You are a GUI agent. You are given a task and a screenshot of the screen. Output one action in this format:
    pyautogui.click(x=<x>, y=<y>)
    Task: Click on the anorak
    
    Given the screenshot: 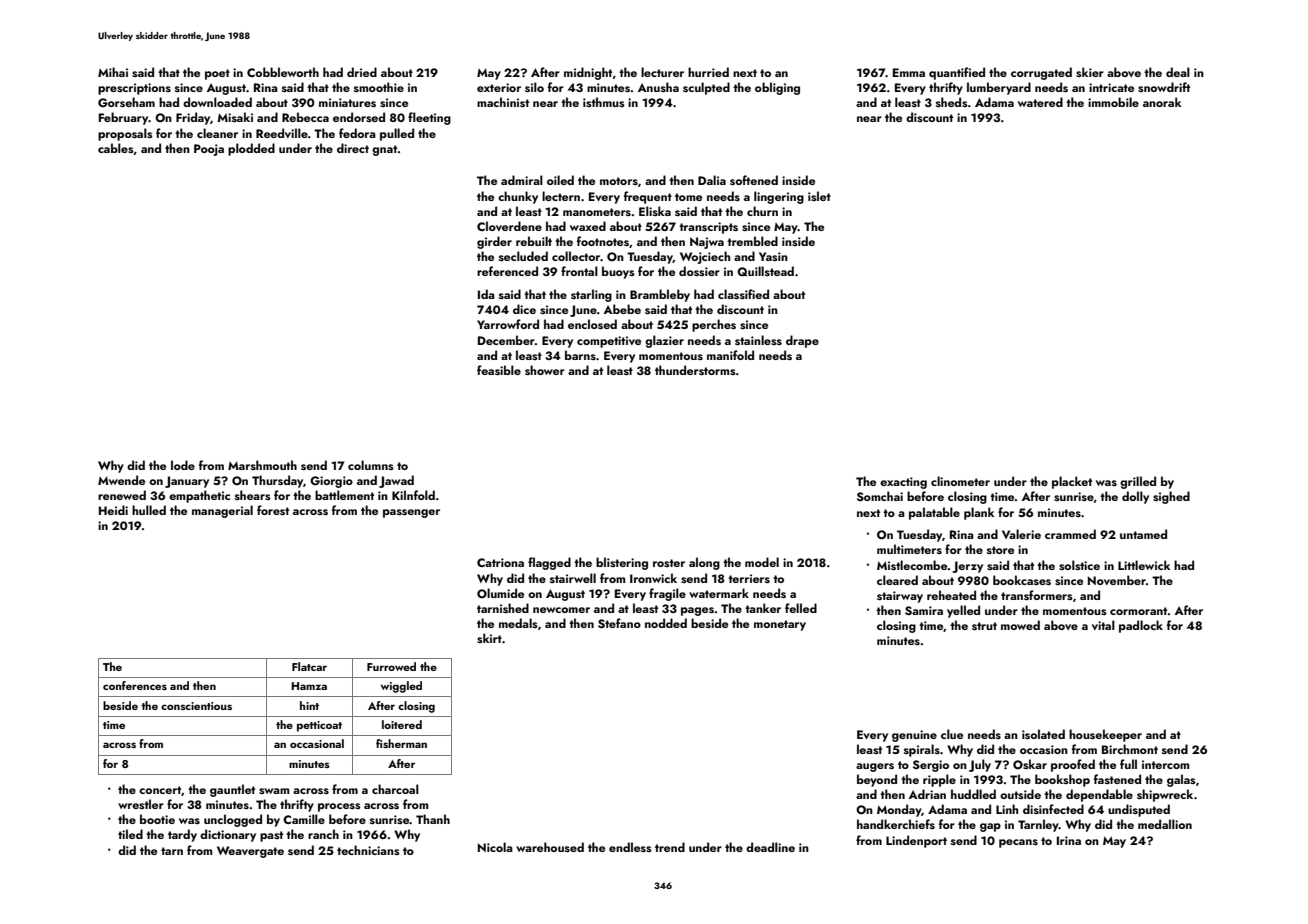 What is the action you would take?
    pyautogui.click(x=1162, y=102)
